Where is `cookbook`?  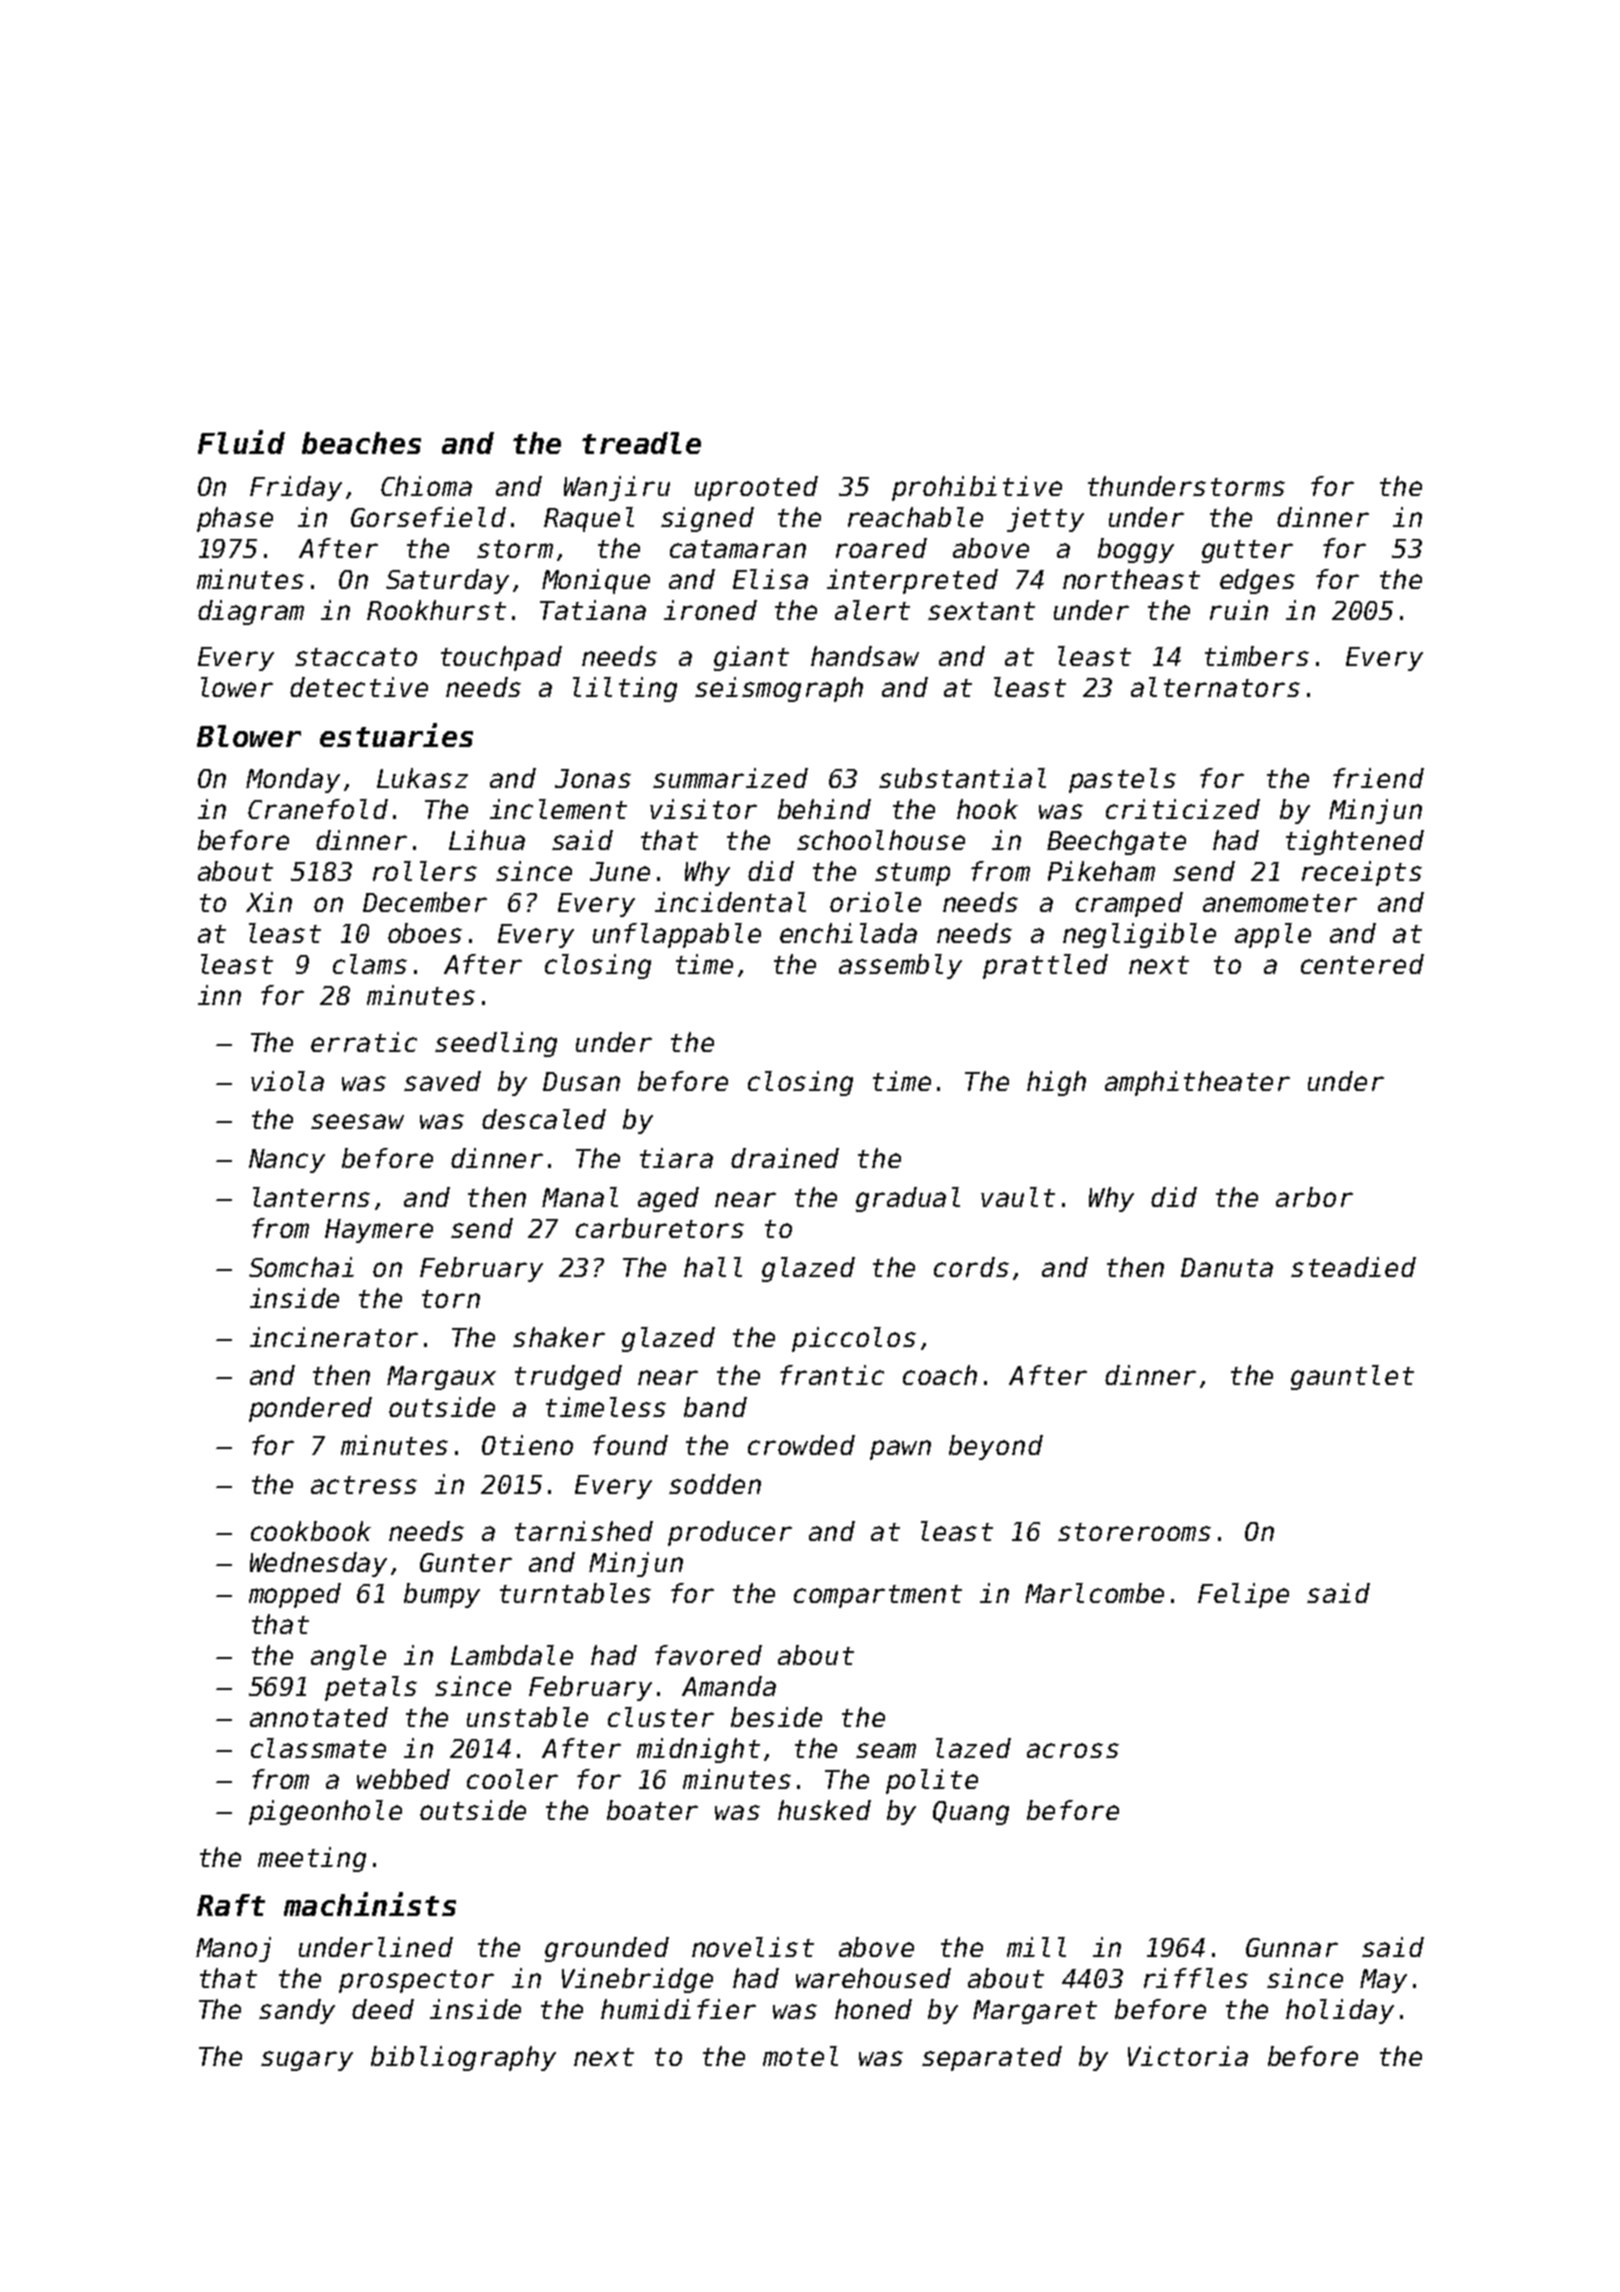 cookbook is located at coordinates (311, 1531).
